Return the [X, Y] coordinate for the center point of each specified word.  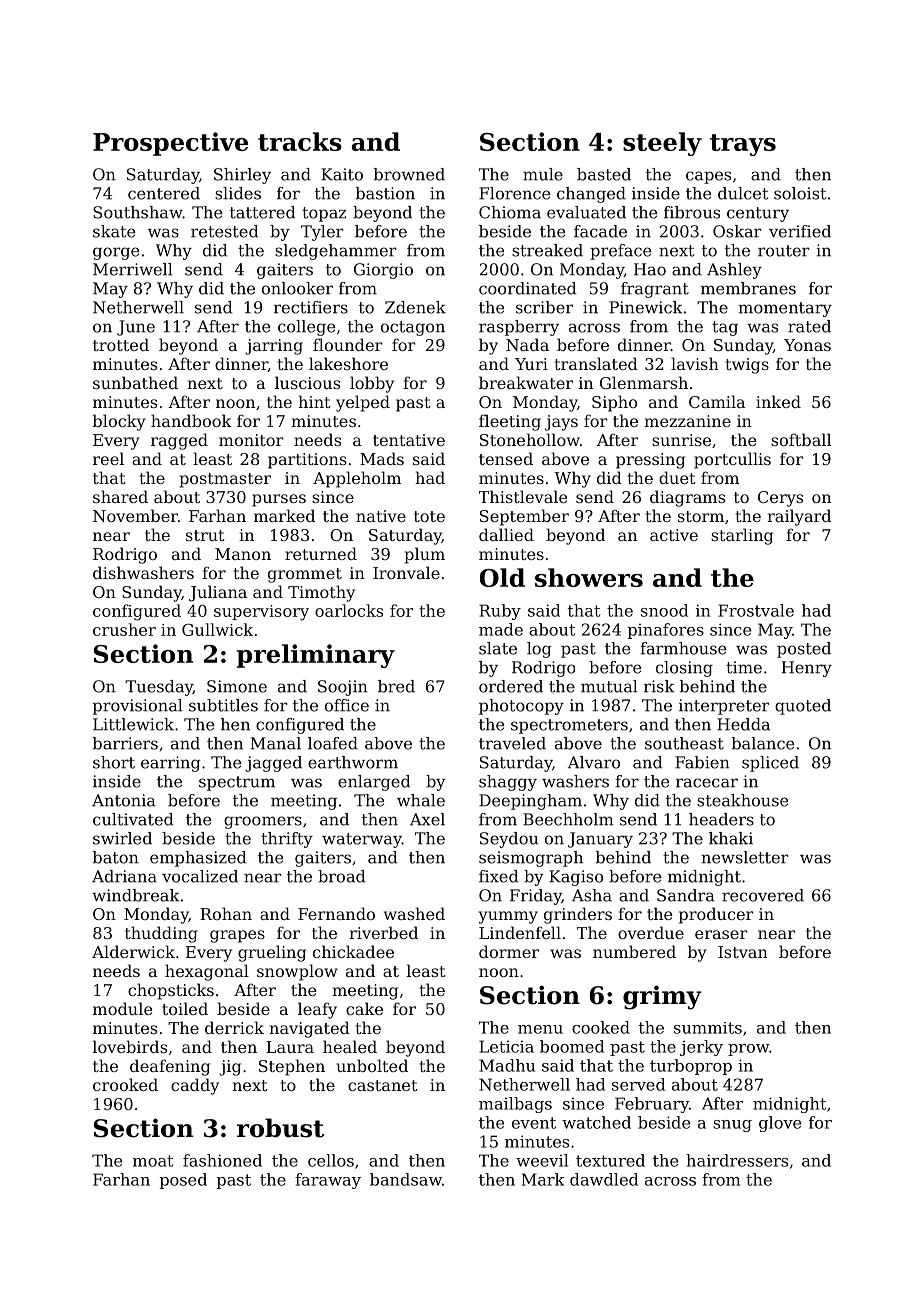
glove [780, 1124]
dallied [506, 534]
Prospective [170, 144]
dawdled [604, 1179]
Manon [243, 554]
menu [540, 1029]
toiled [185, 1008]
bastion [385, 193]
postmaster [225, 480]
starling [742, 536]
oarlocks [349, 610]
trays [743, 145]
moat [153, 1161]
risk [659, 686]
